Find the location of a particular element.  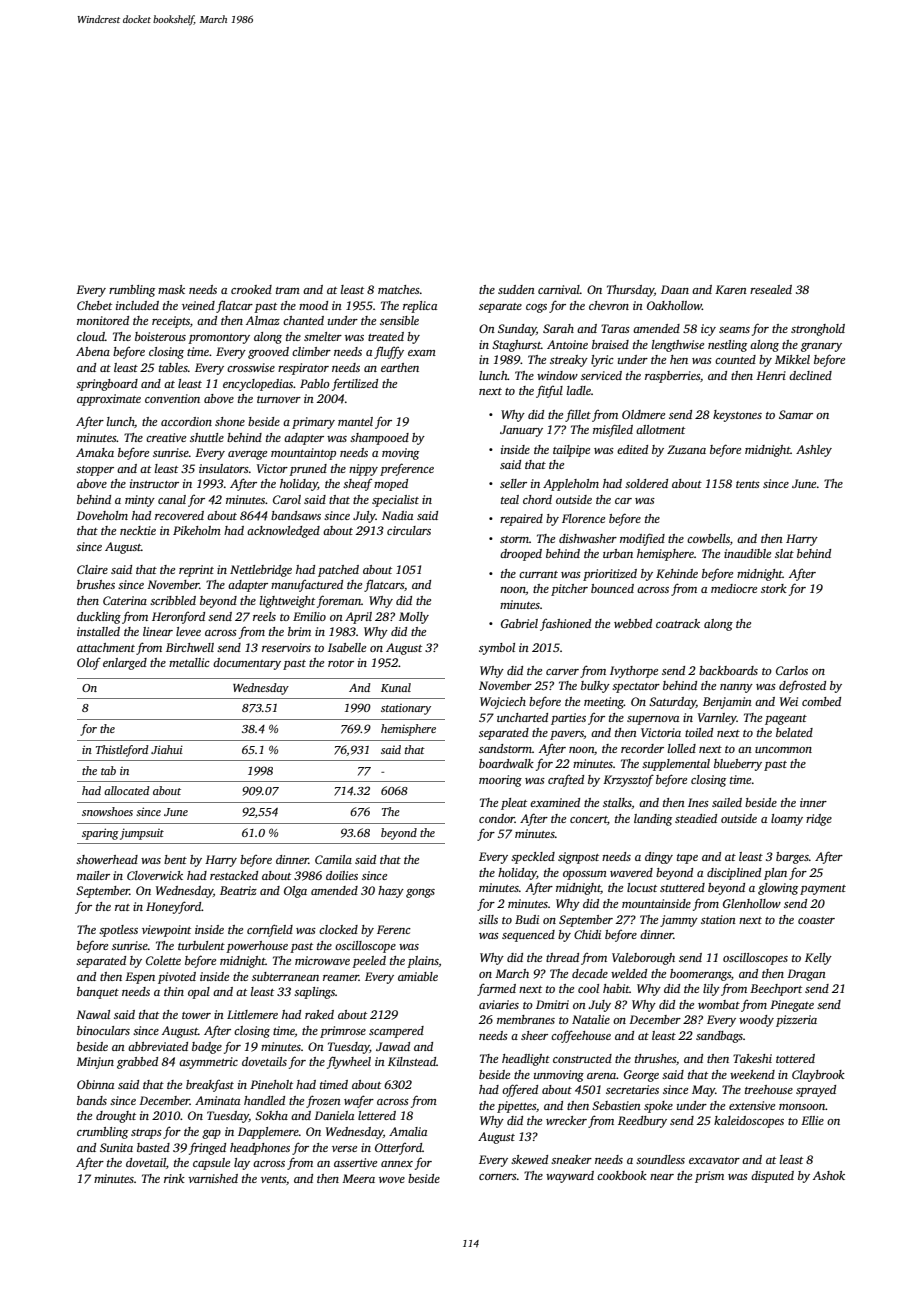

insulators is located at coordinates (224, 468).
